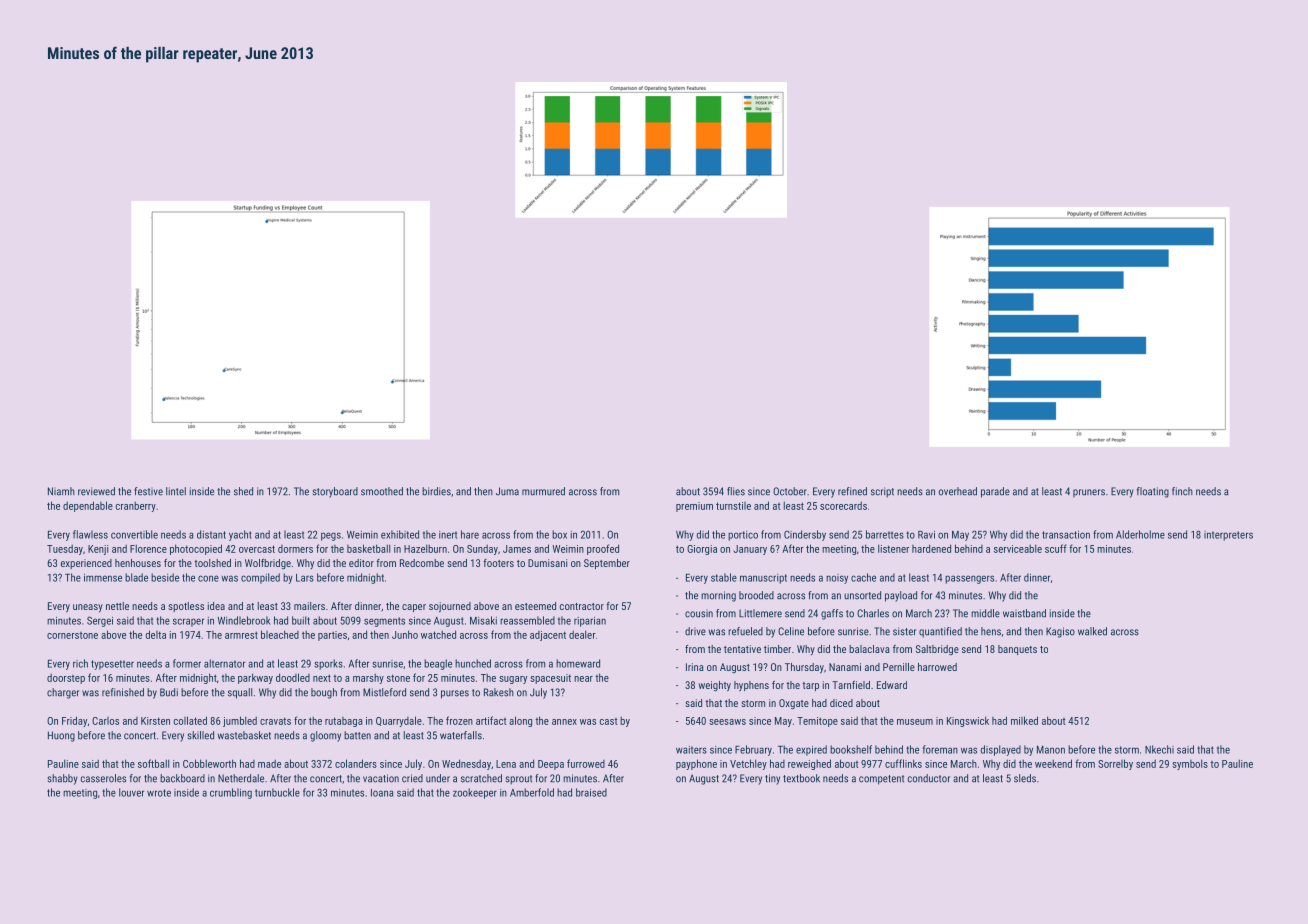  I want to click on Nkechi, so click(1159, 749).
